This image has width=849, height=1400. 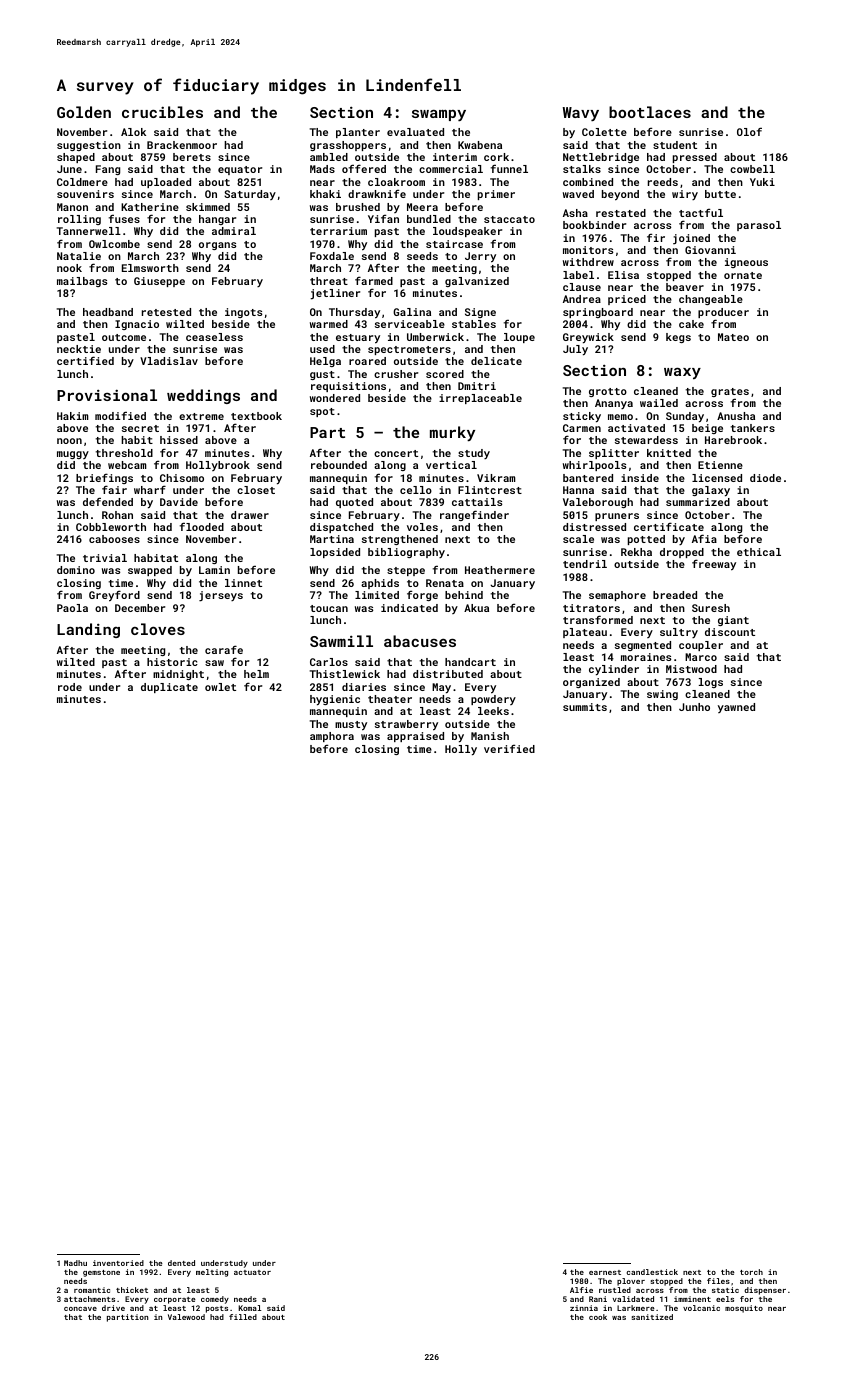 I want to click on summits, so click(x=585, y=707).
